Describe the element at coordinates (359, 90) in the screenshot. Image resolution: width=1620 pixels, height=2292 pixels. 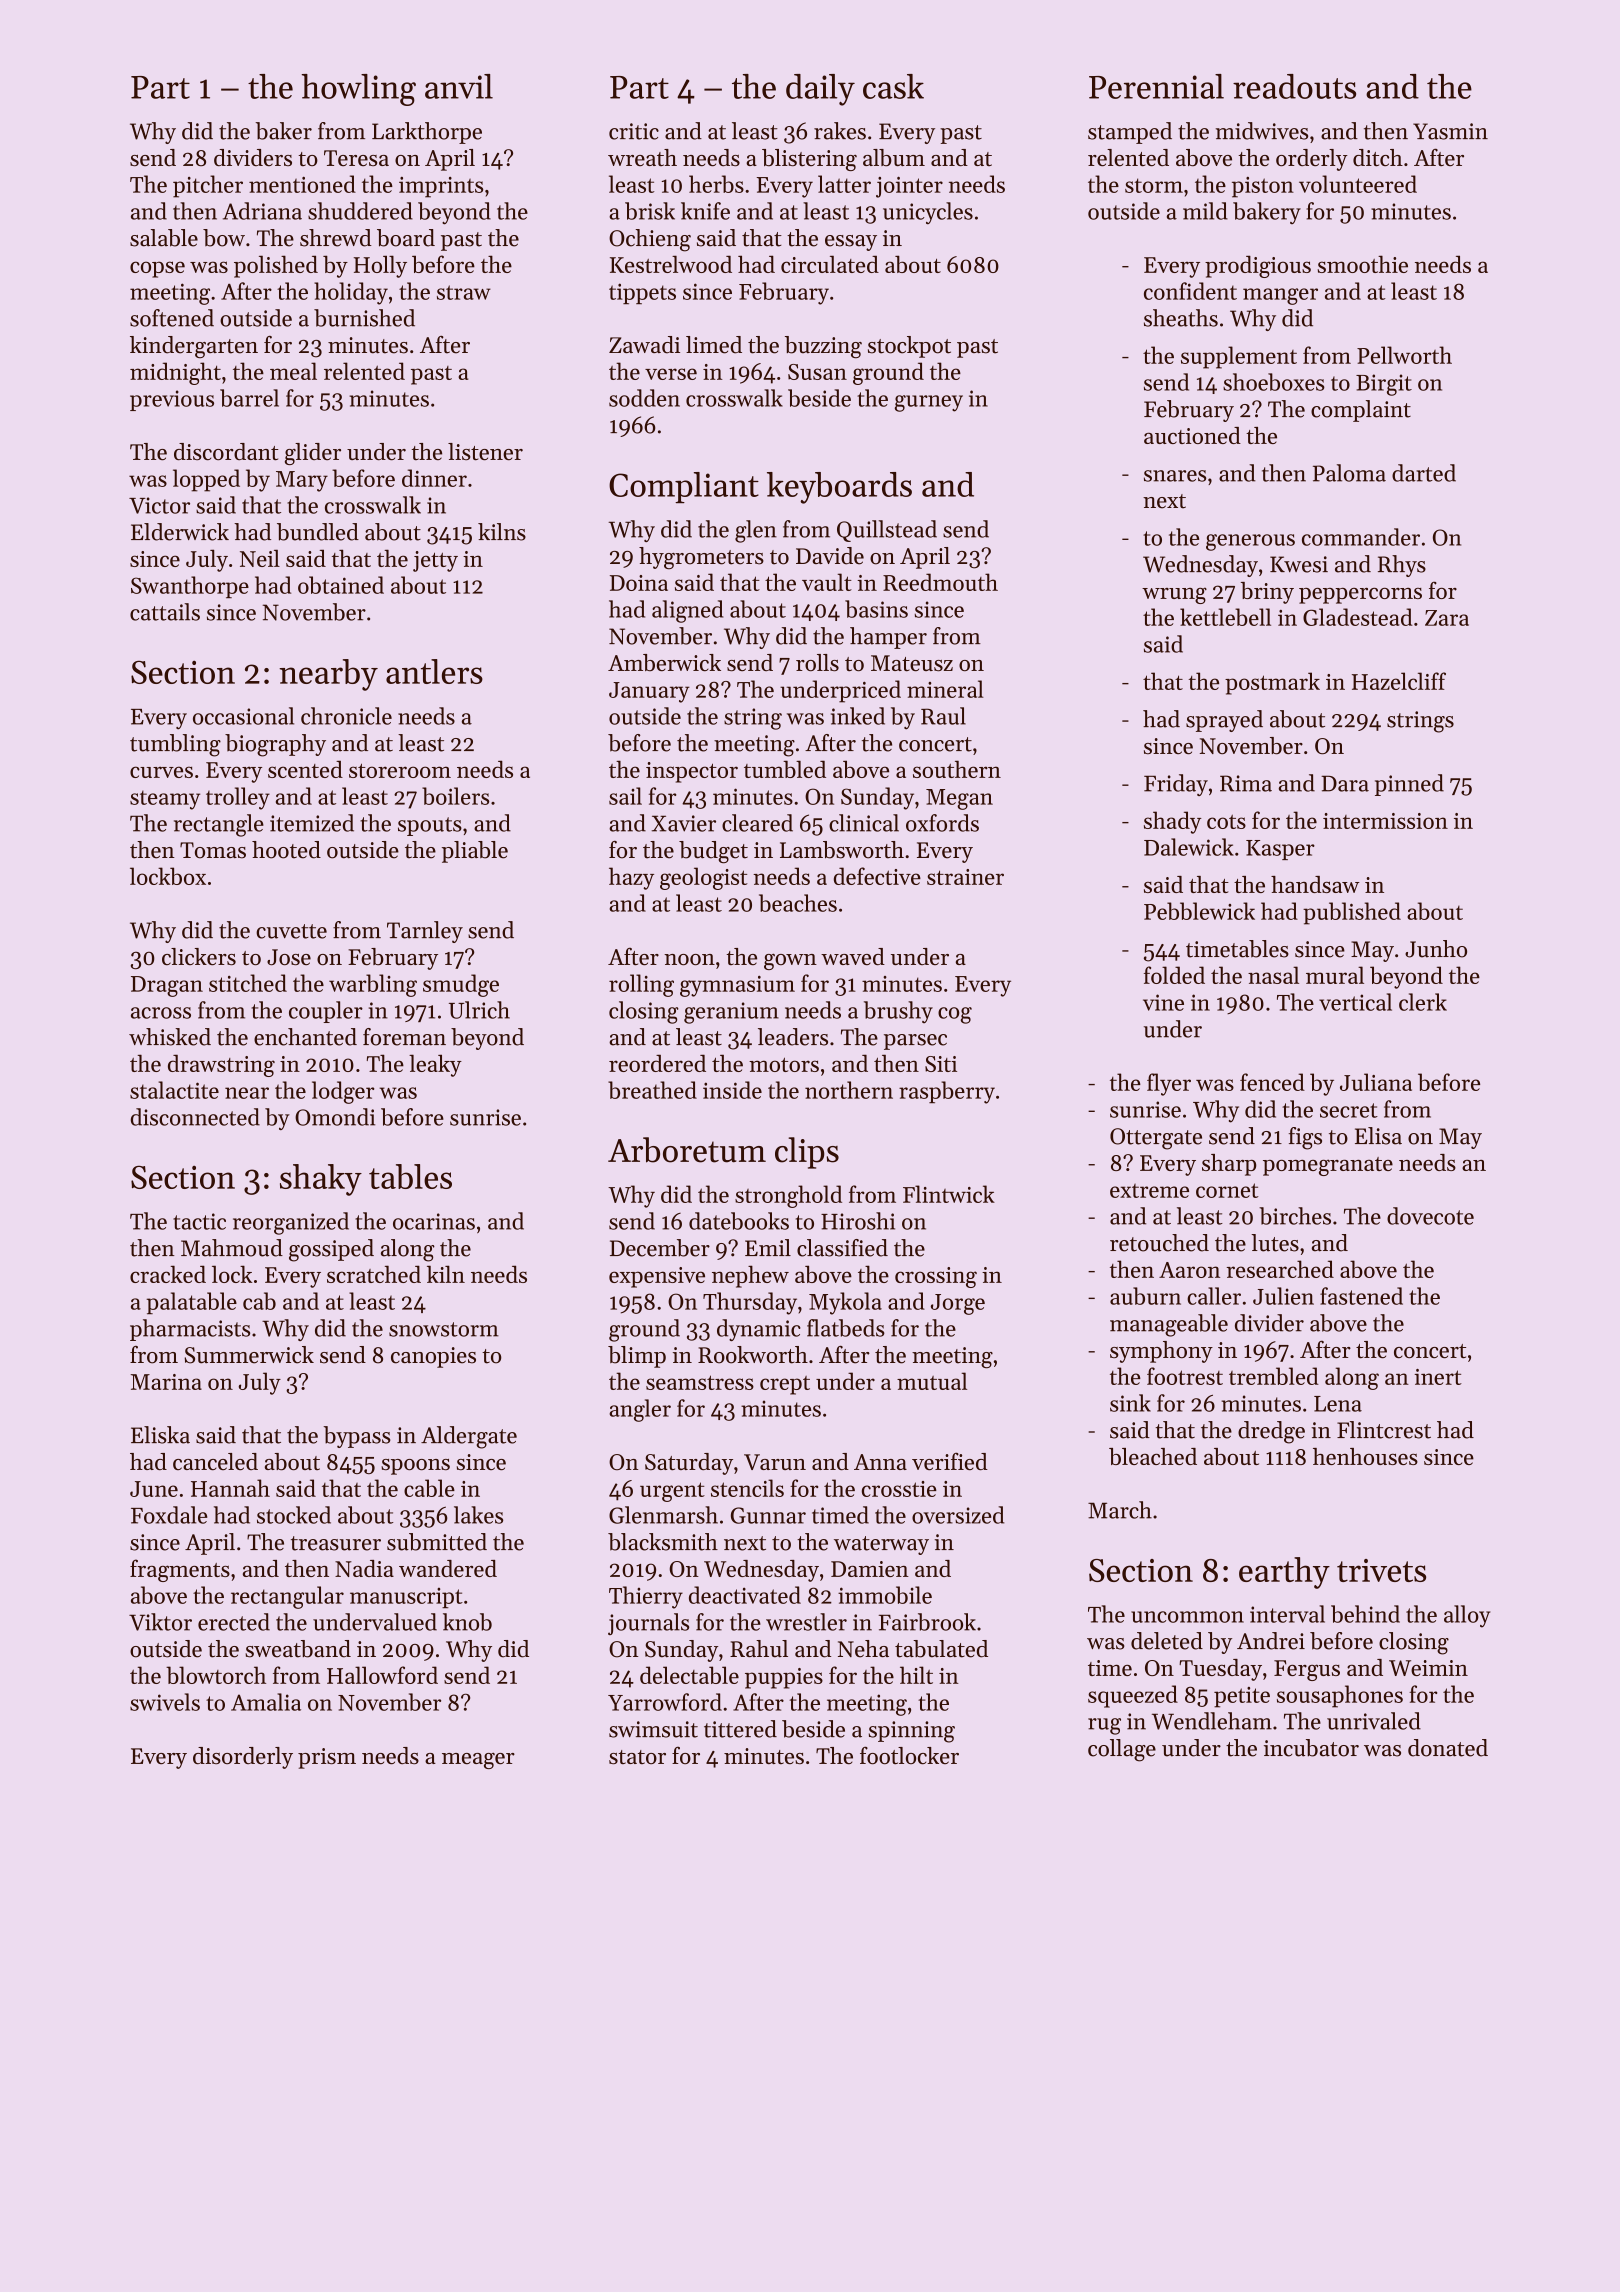
I see `howling` at that location.
